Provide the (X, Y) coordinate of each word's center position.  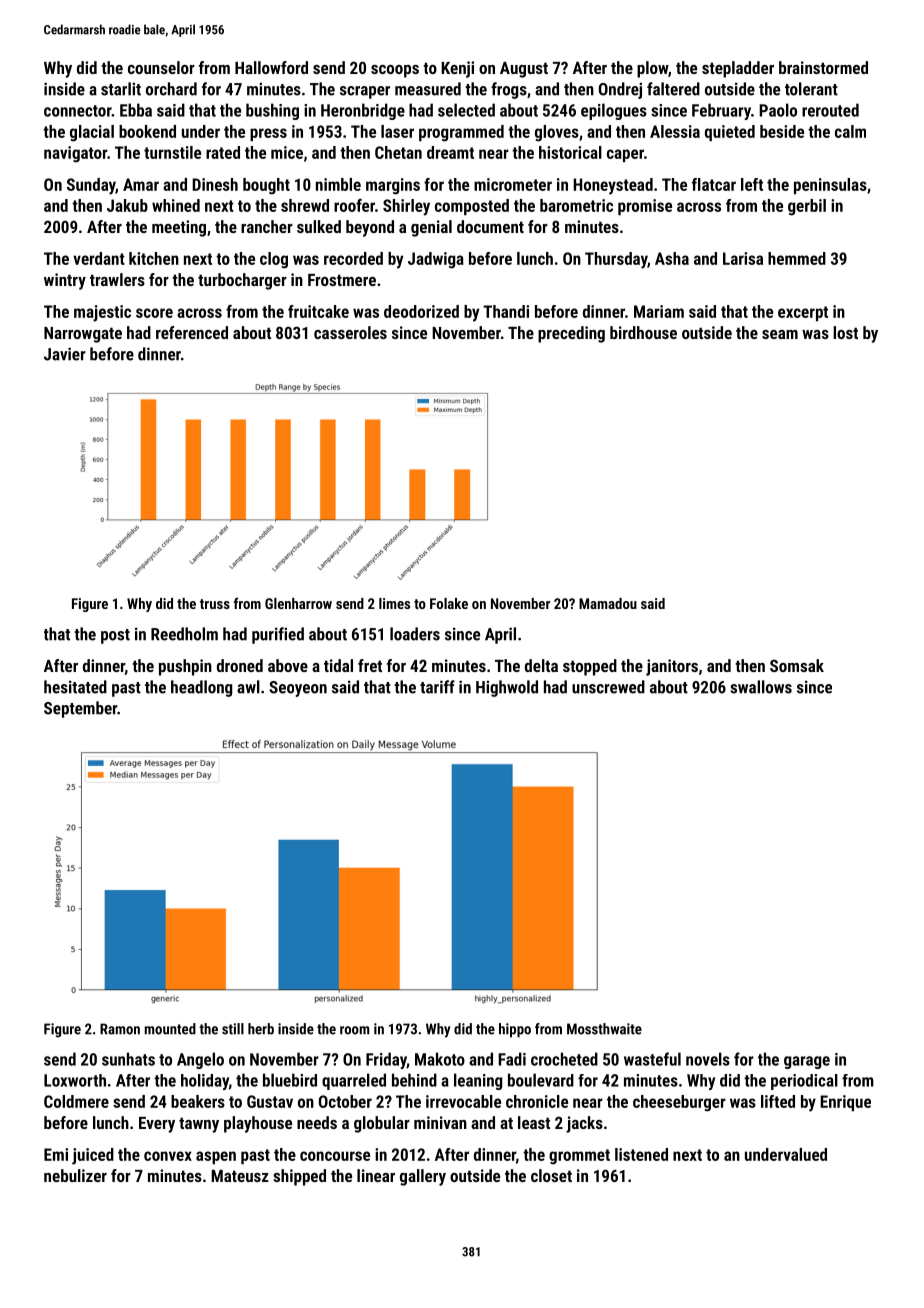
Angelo (200, 1060)
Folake (449, 603)
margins (393, 186)
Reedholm (184, 634)
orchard (171, 89)
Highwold (507, 688)
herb (261, 1029)
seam (780, 334)
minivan (440, 1122)
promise (645, 207)
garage (807, 1062)
